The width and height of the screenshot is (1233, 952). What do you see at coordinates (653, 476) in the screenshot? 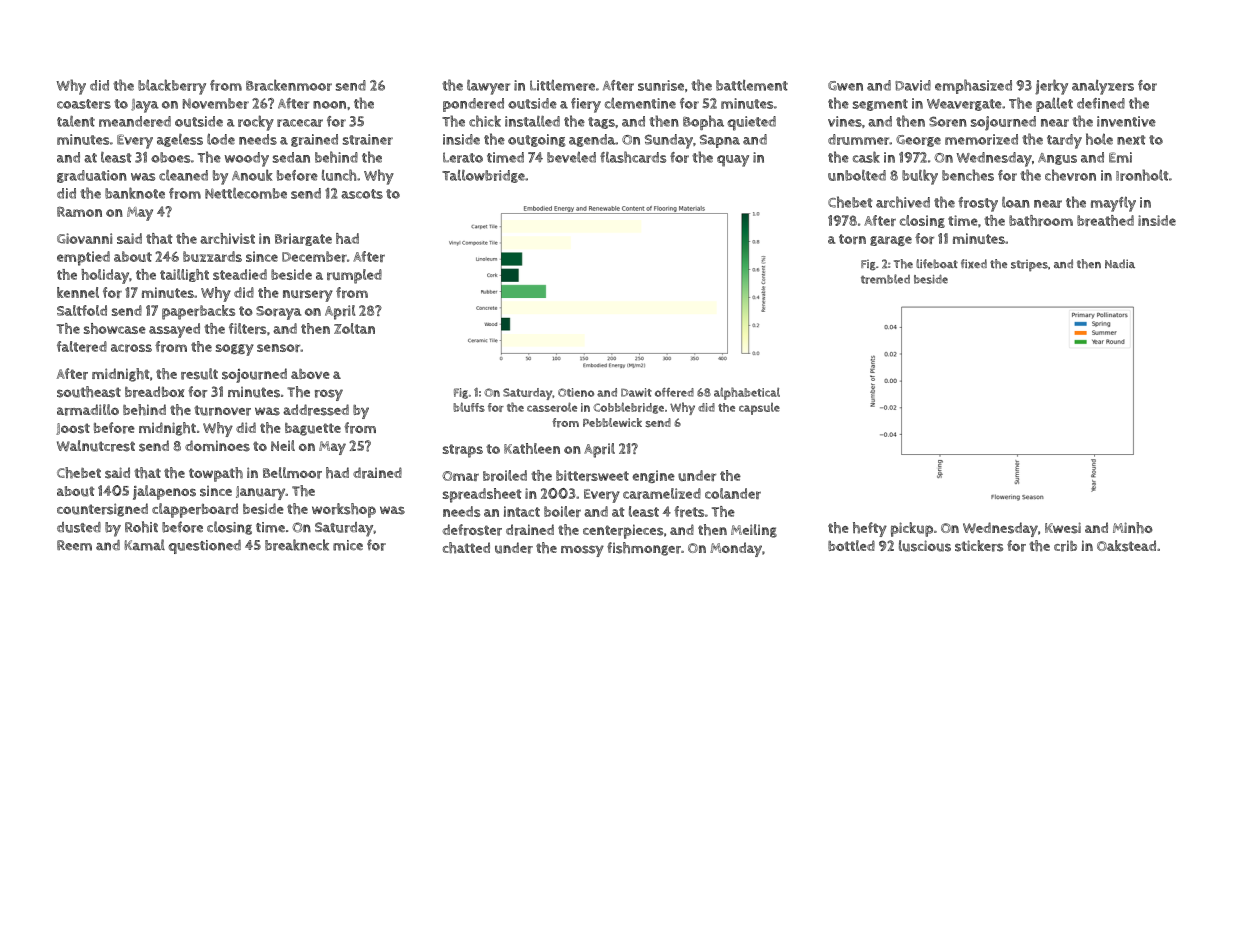
I see `engine` at bounding box center [653, 476].
